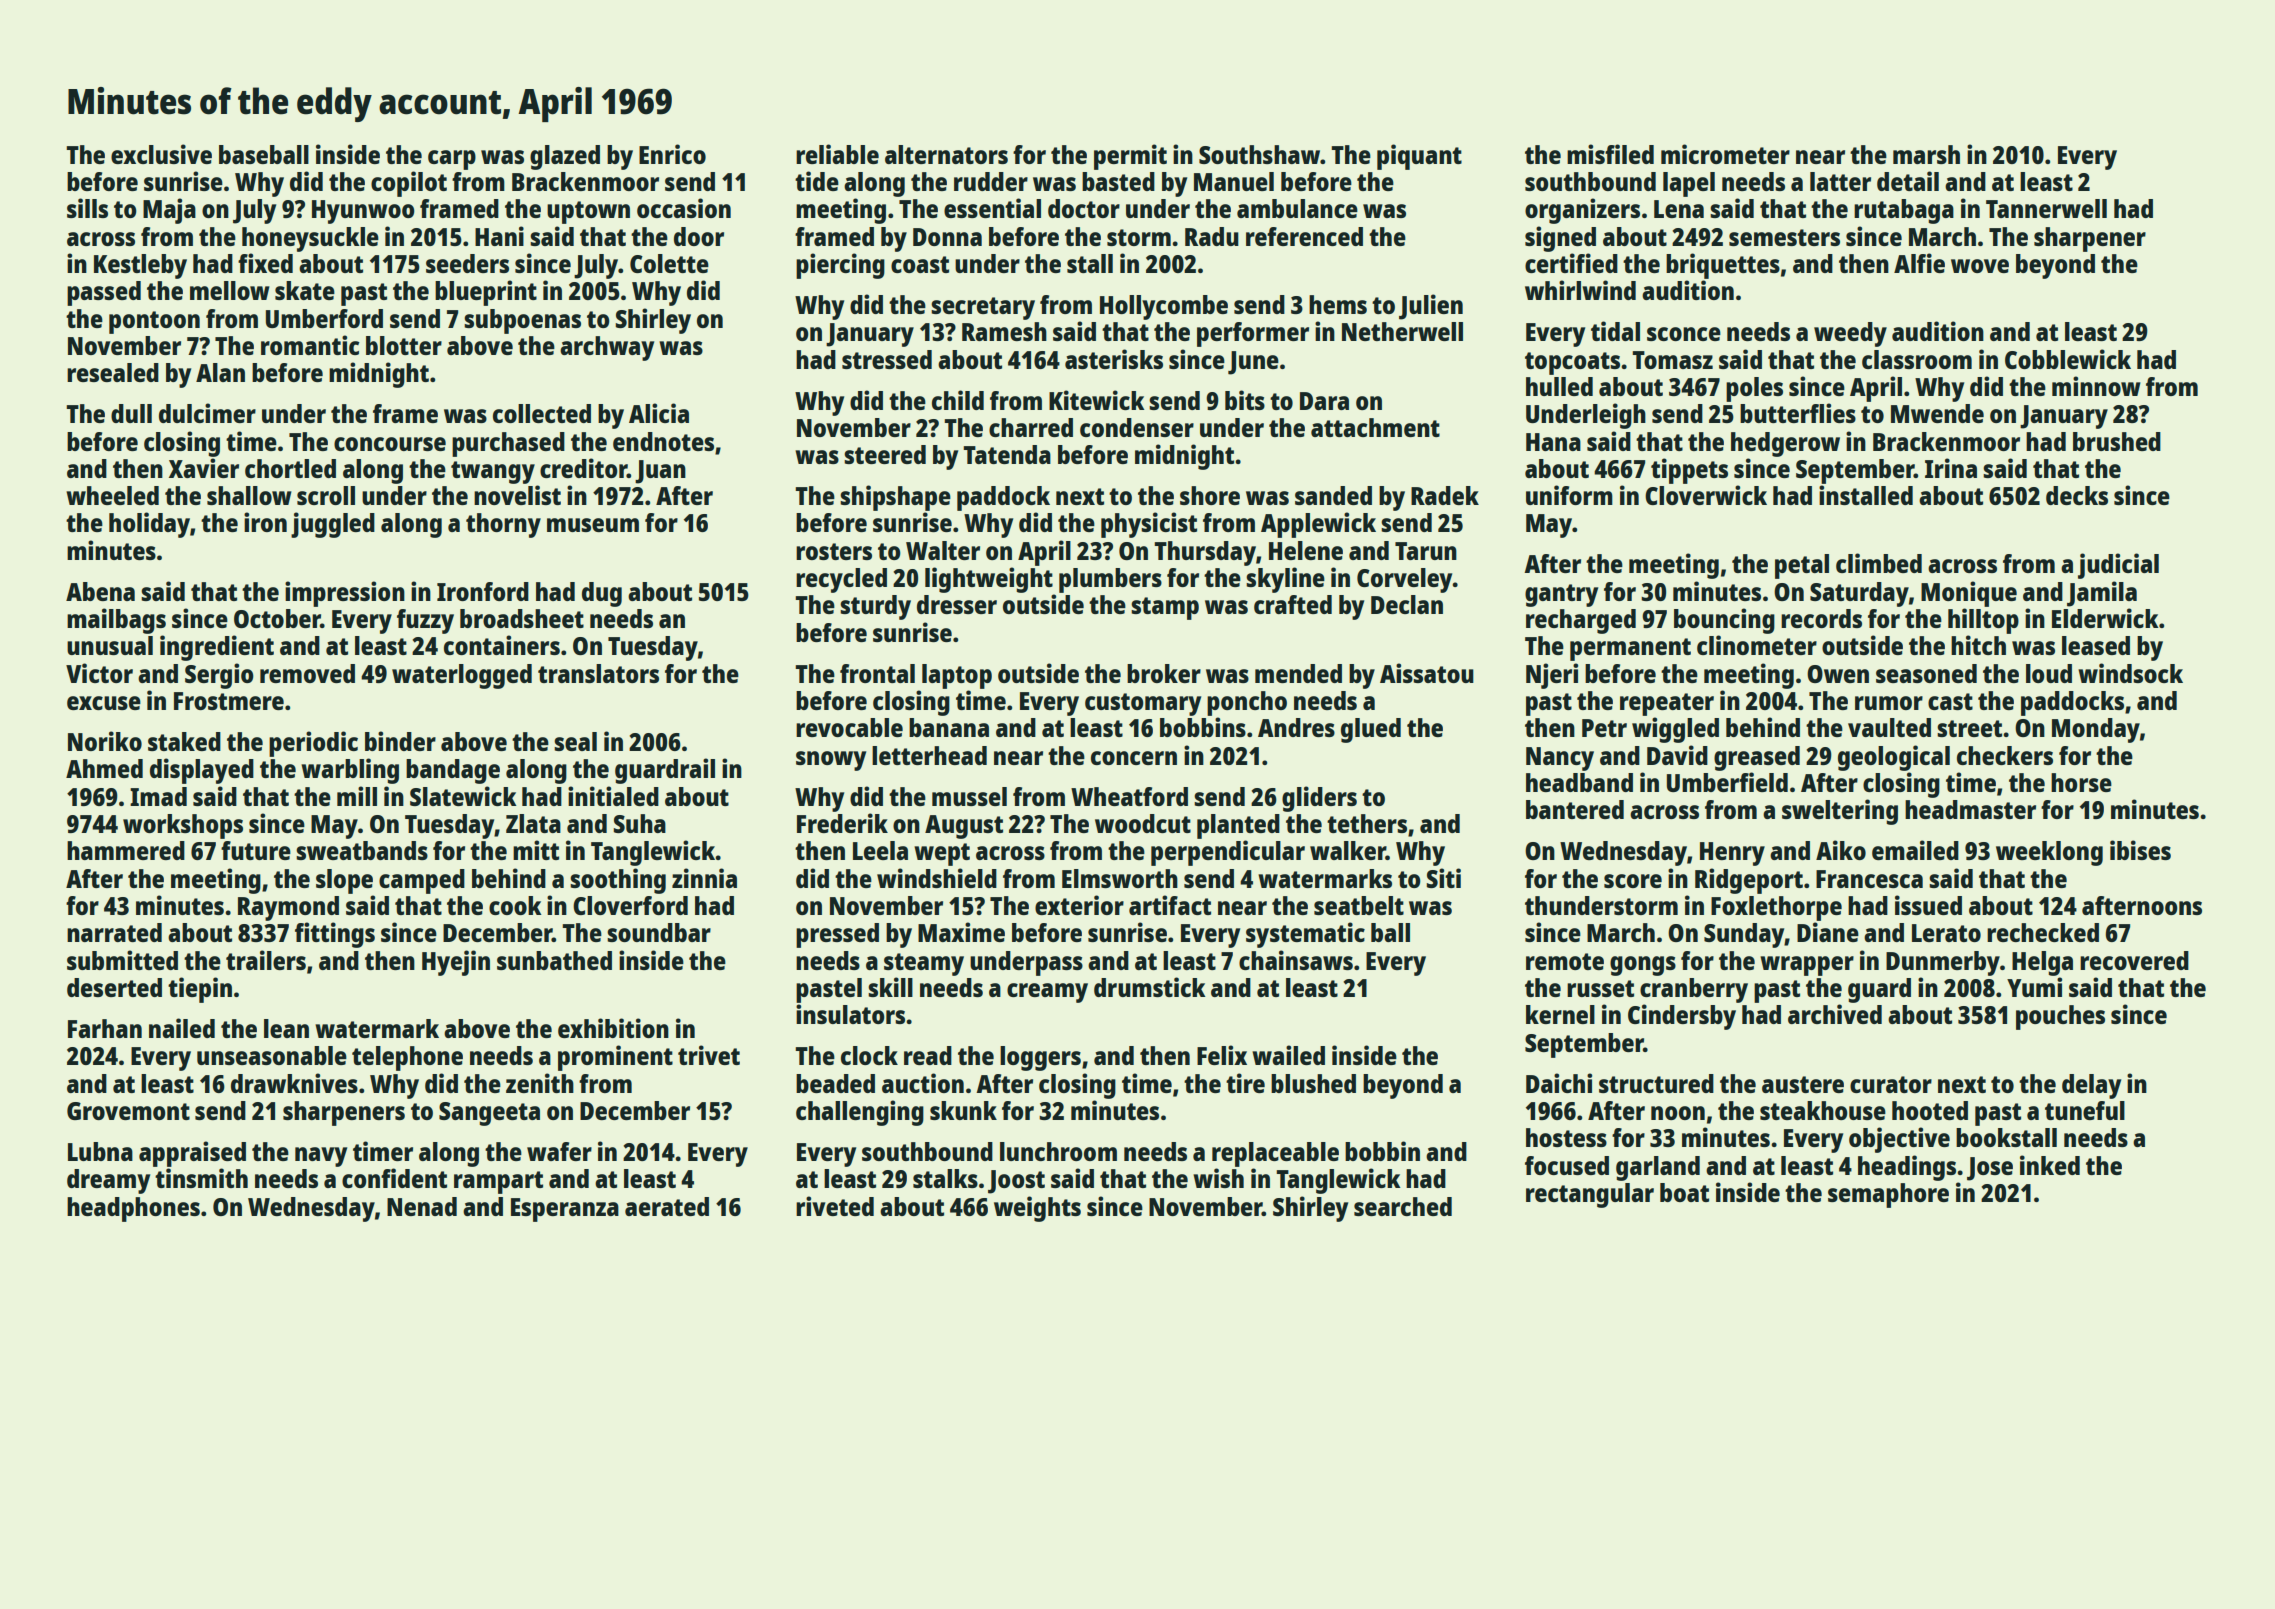  Describe the element at coordinates (1894, 758) in the image. I see `geological` at that location.
